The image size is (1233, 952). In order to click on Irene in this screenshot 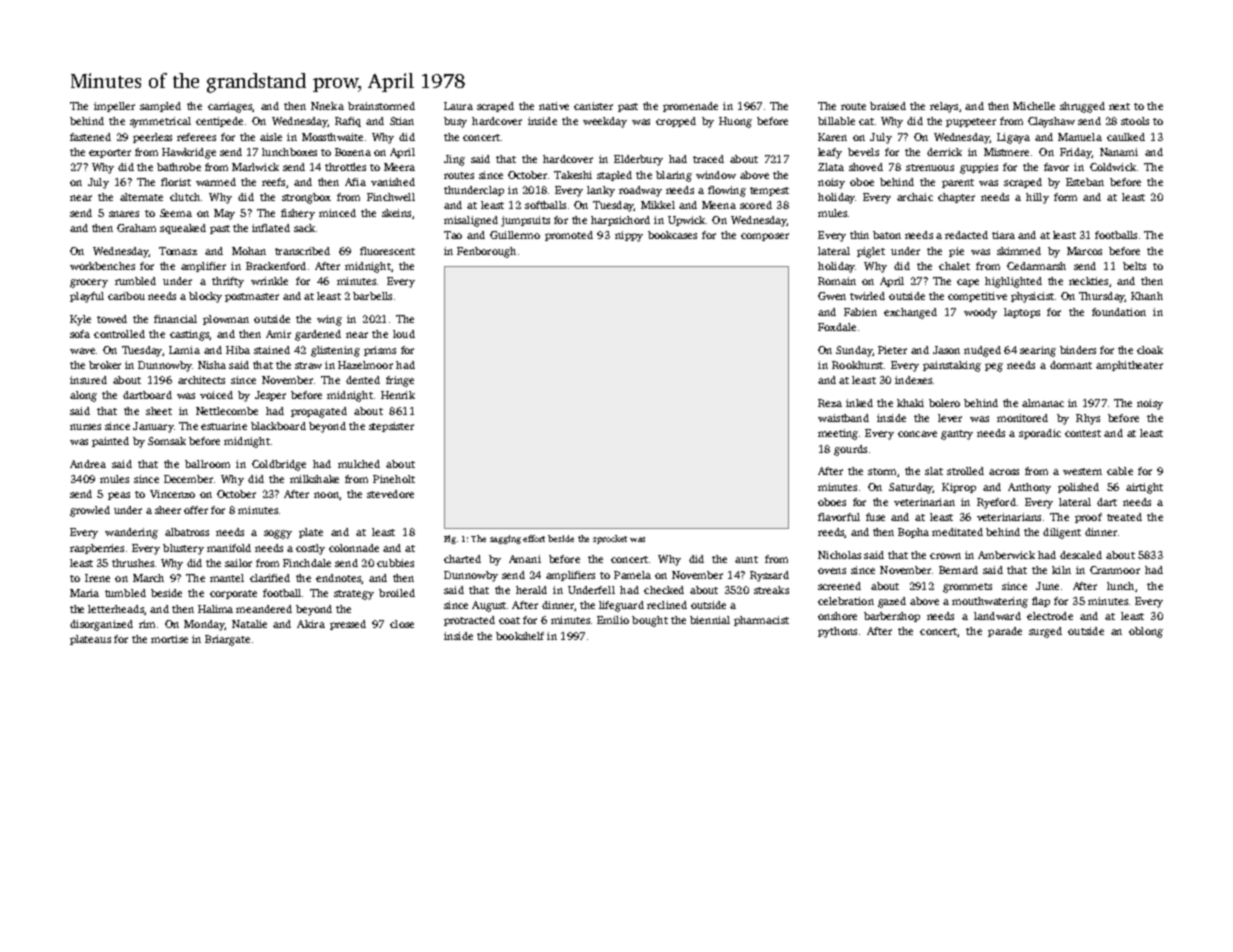, I will do `click(97, 578)`.
